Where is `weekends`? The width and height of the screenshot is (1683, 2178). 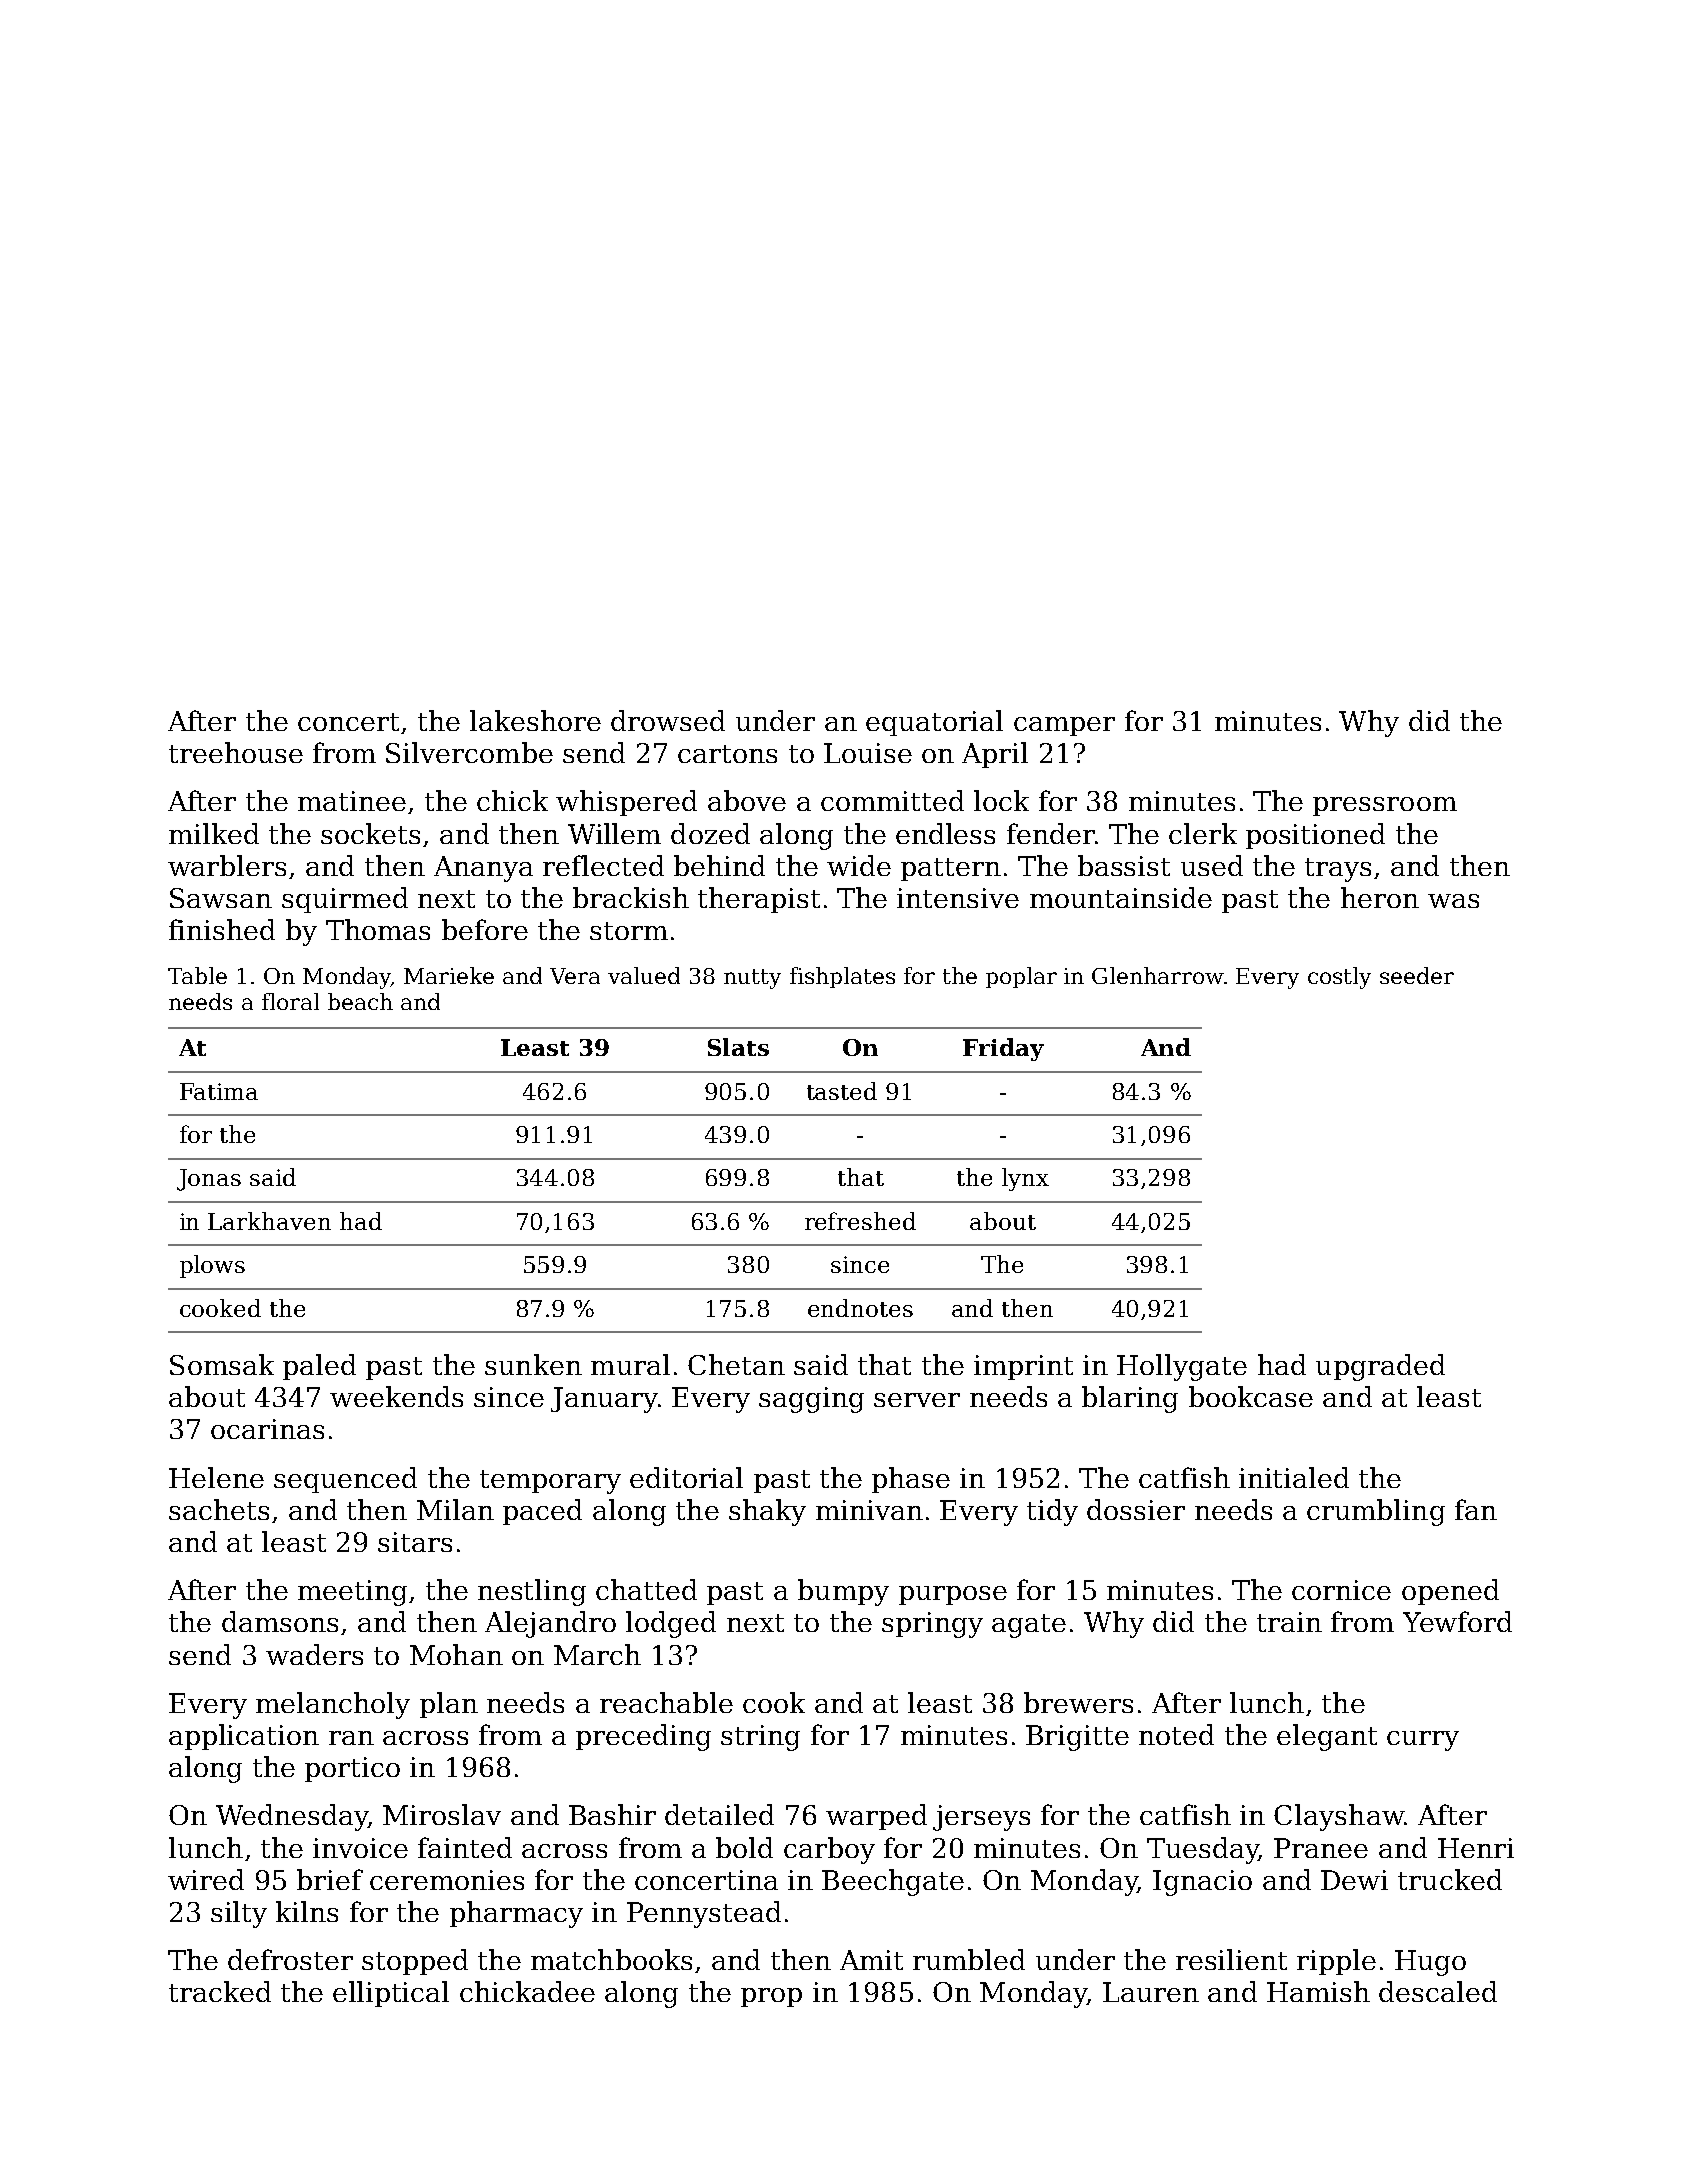
weekends is located at coordinates (396, 1396).
